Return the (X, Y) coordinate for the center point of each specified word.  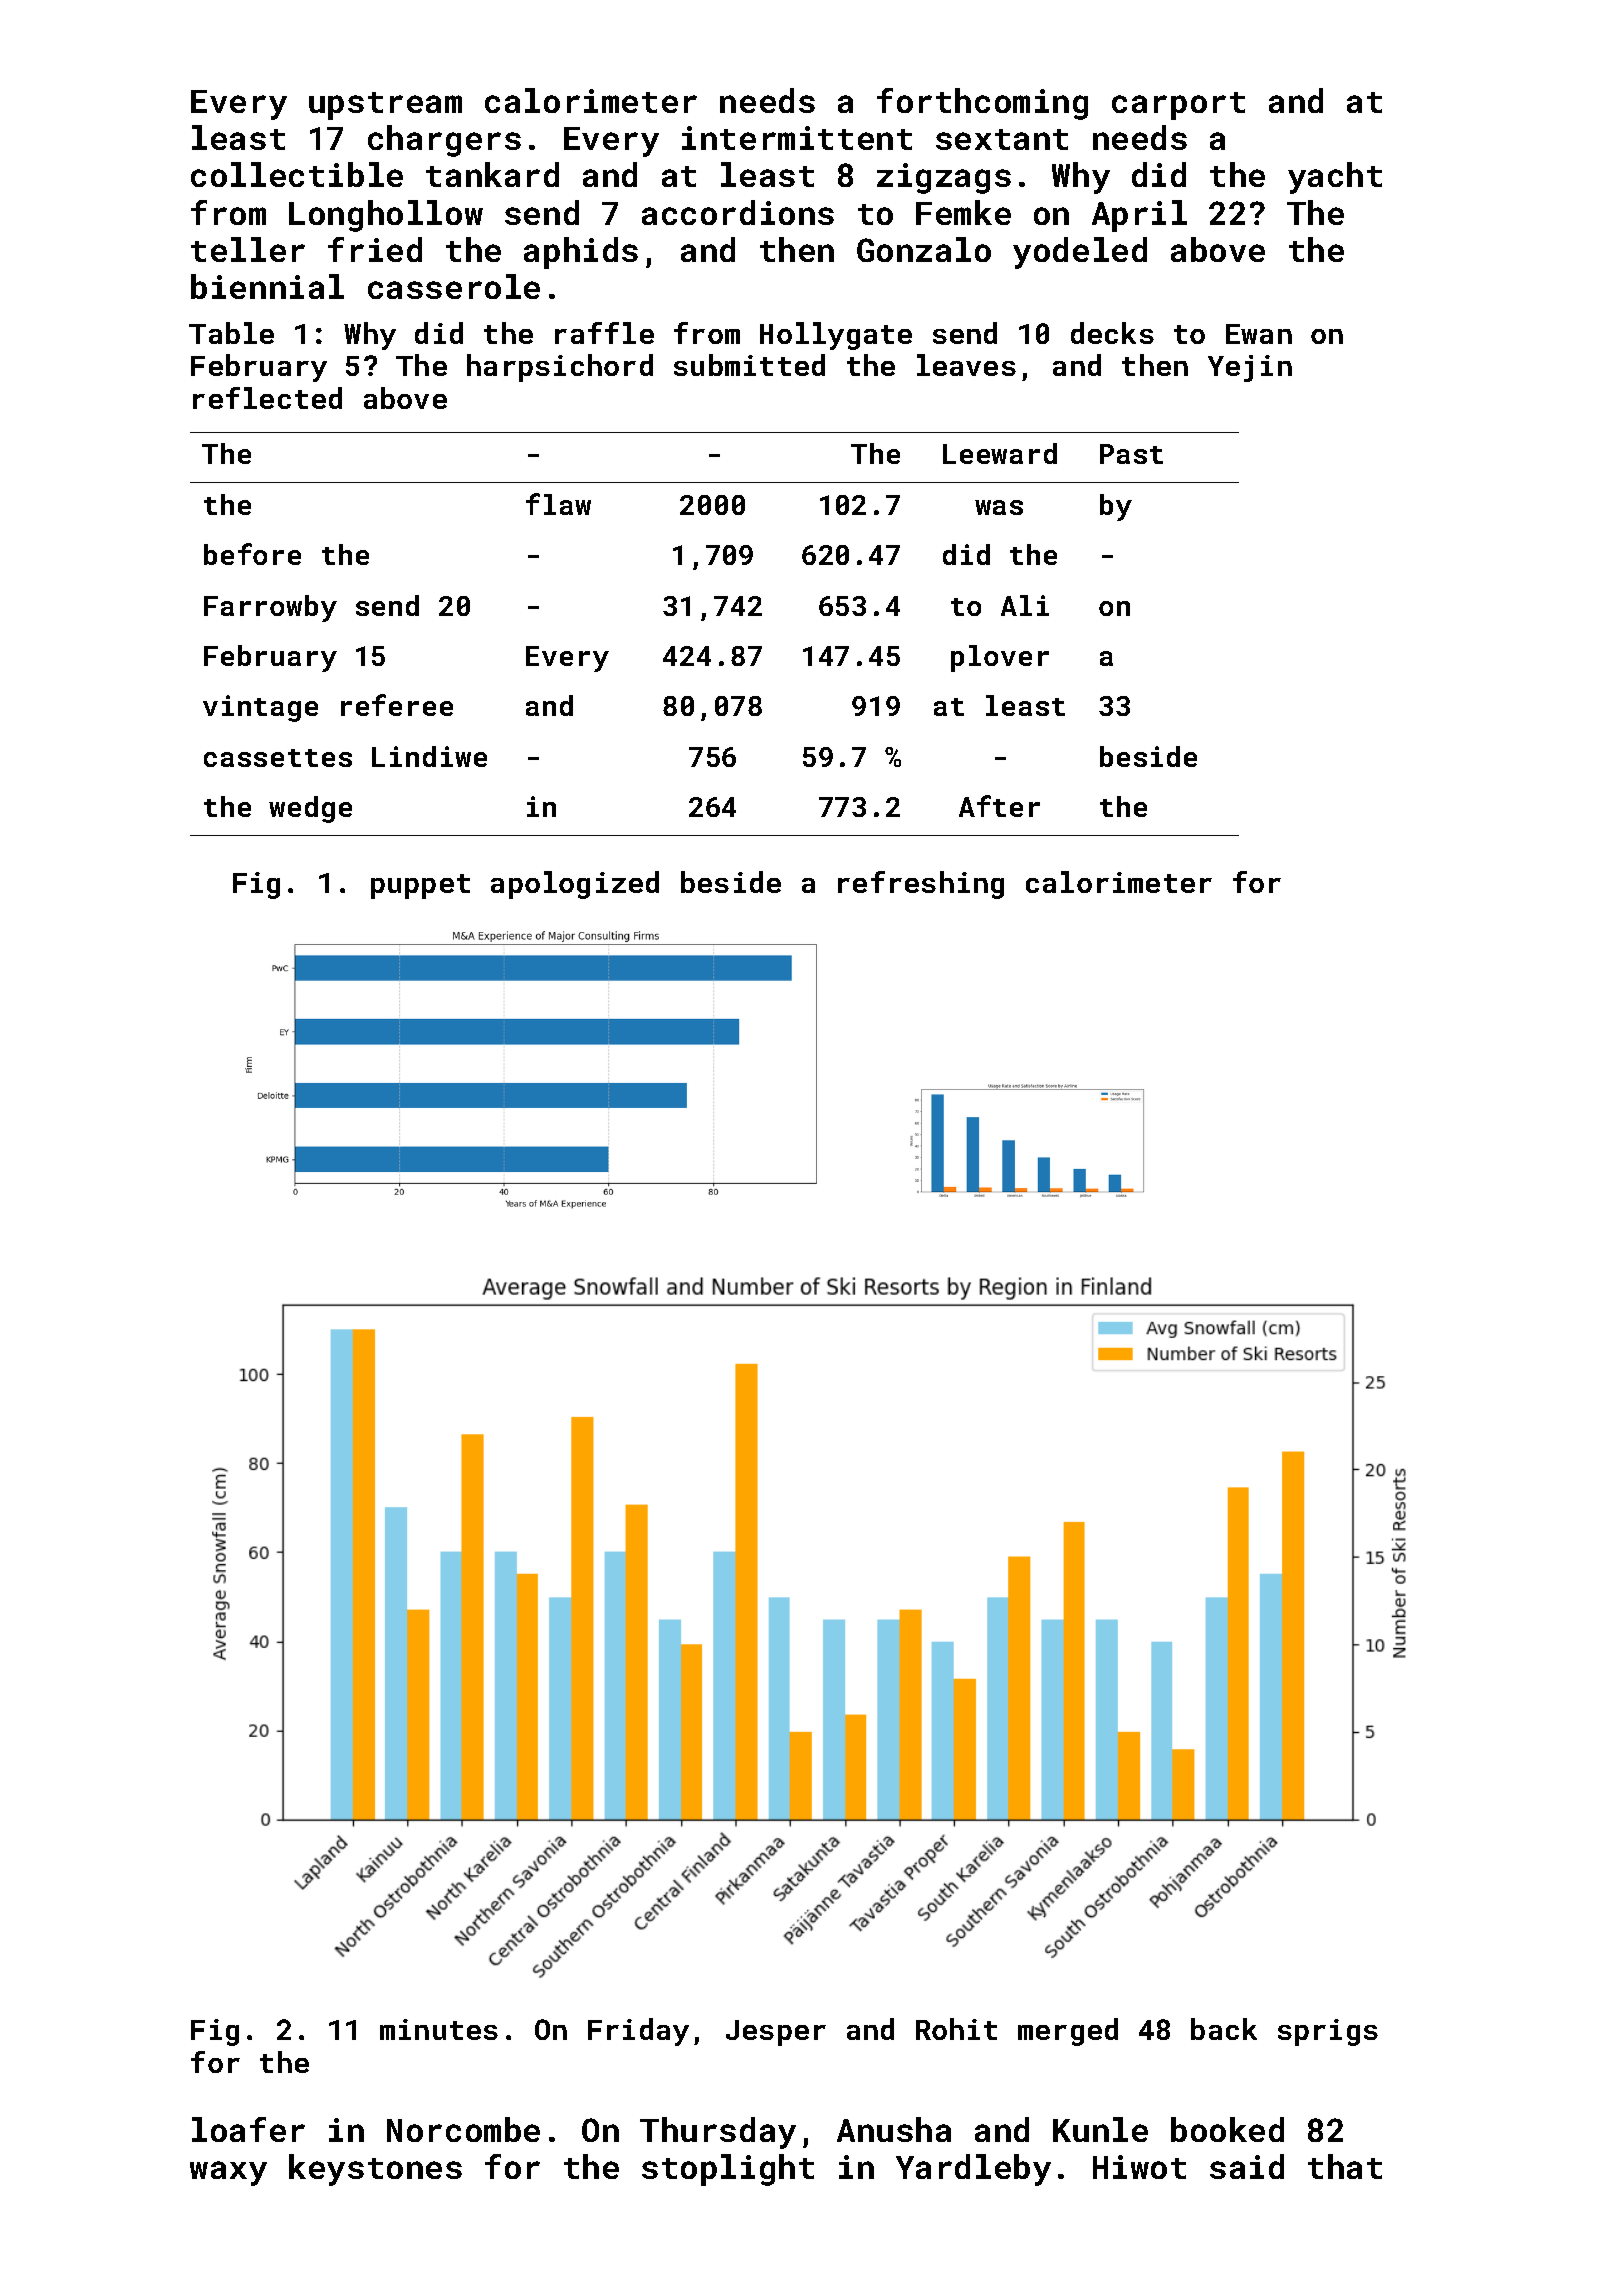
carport (1178, 106)
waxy (228, 2173)
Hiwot (1139, 2167)
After (999, 806)
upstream (385, 106)
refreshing (921, 885)
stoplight (728, 2170)
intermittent (797, 138)
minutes (439, 2029)
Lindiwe (429, 756)
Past (1131, 454)
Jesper (776, 2033)
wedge (310, 809)
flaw (558, 504)
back (1224, 2029)
